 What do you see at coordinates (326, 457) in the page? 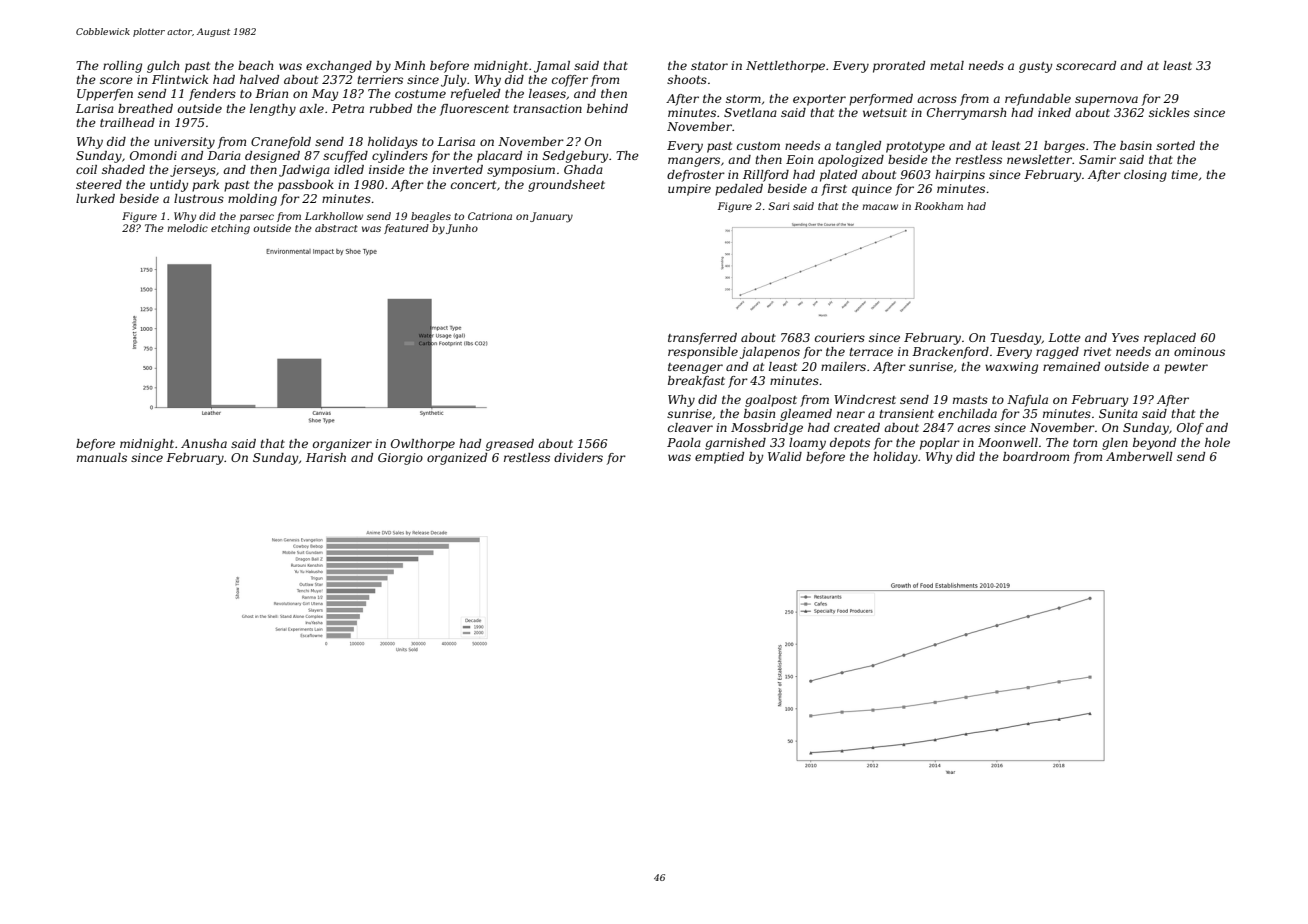
I see `Harish` at bounding box center [326, 457].
